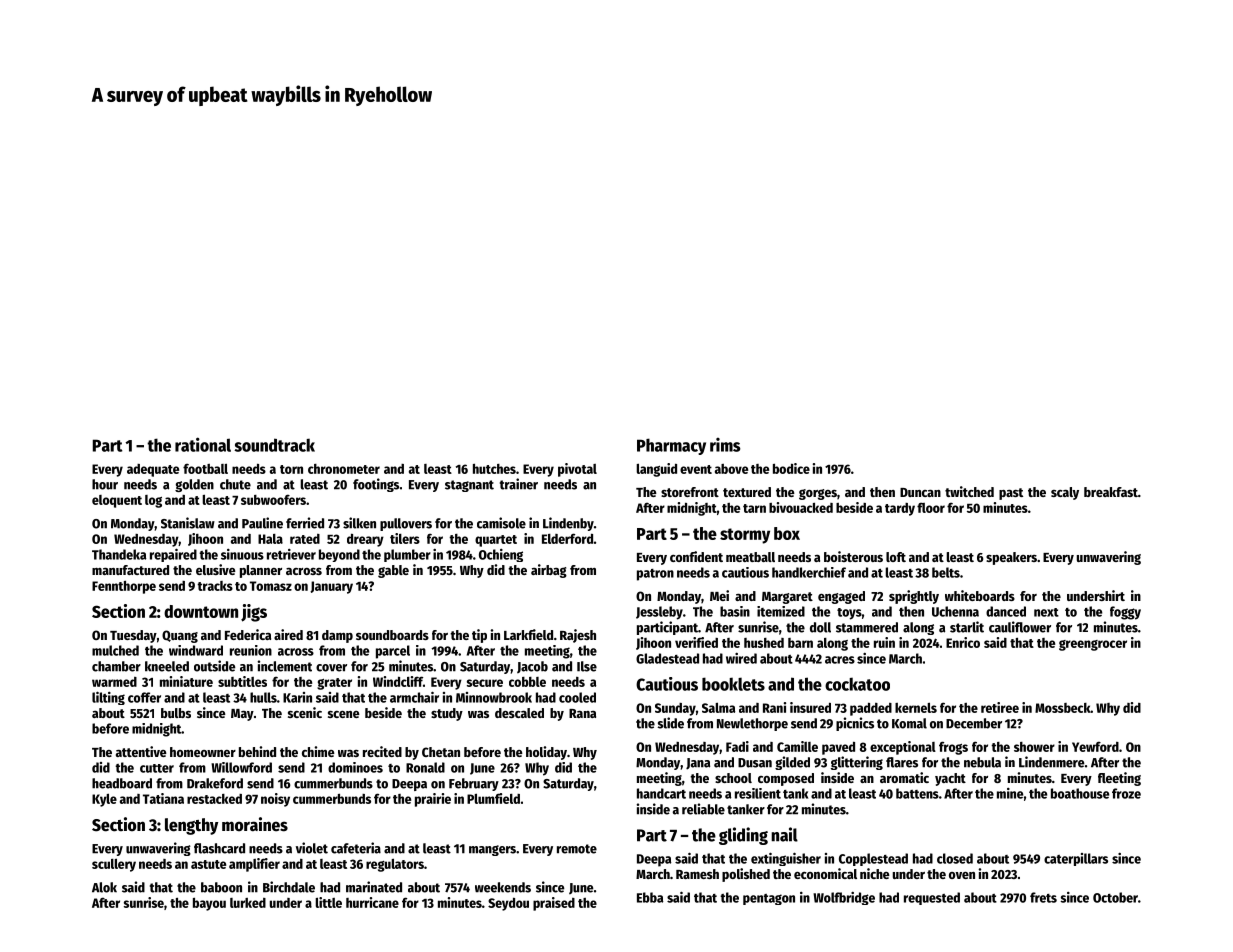 This screenshot has height=952, width=1233. Describe the element at coordinates (104, 800) in the screenshot. I see `Kyle` at that location.
